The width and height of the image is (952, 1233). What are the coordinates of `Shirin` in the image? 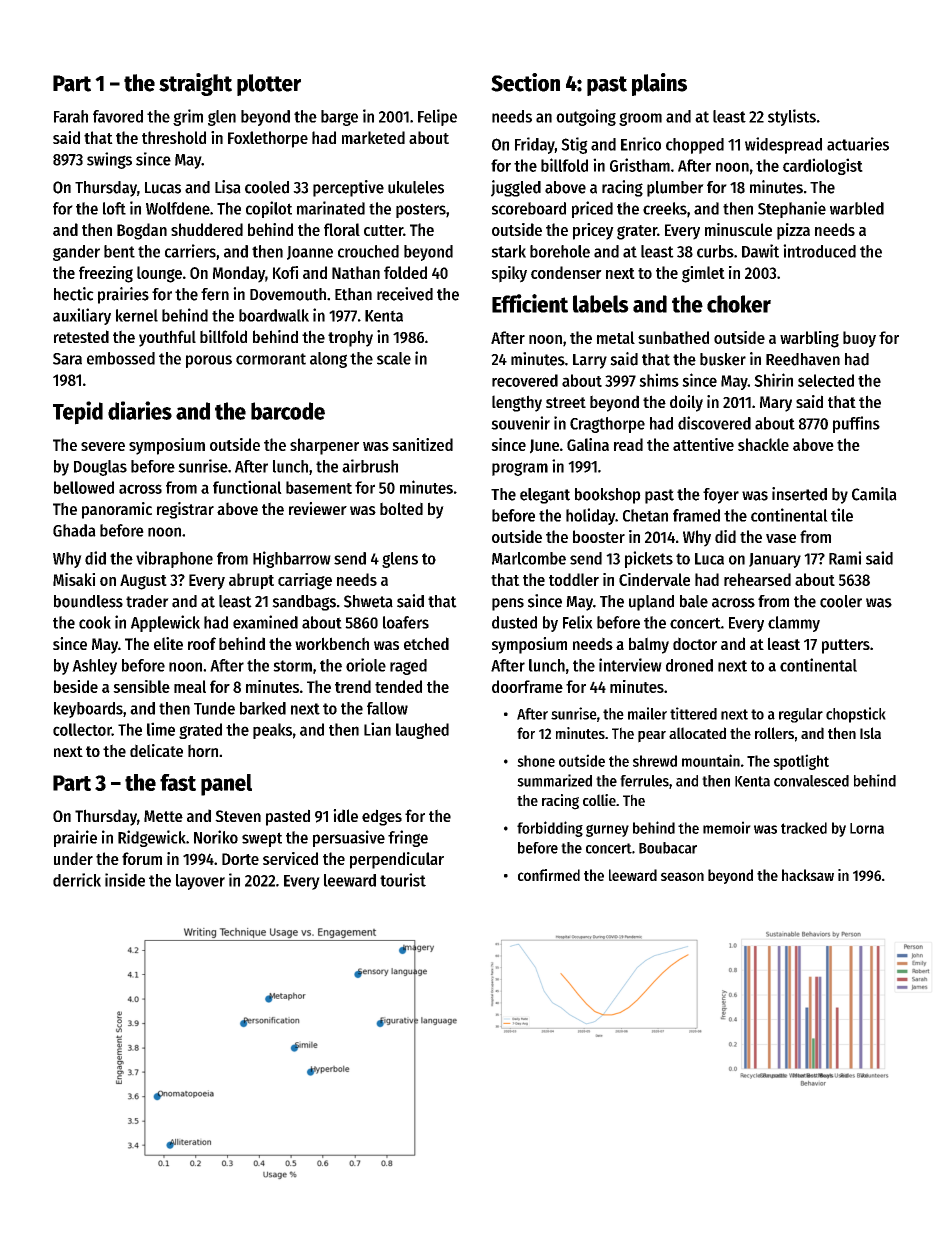 It's located at (773, 380).
